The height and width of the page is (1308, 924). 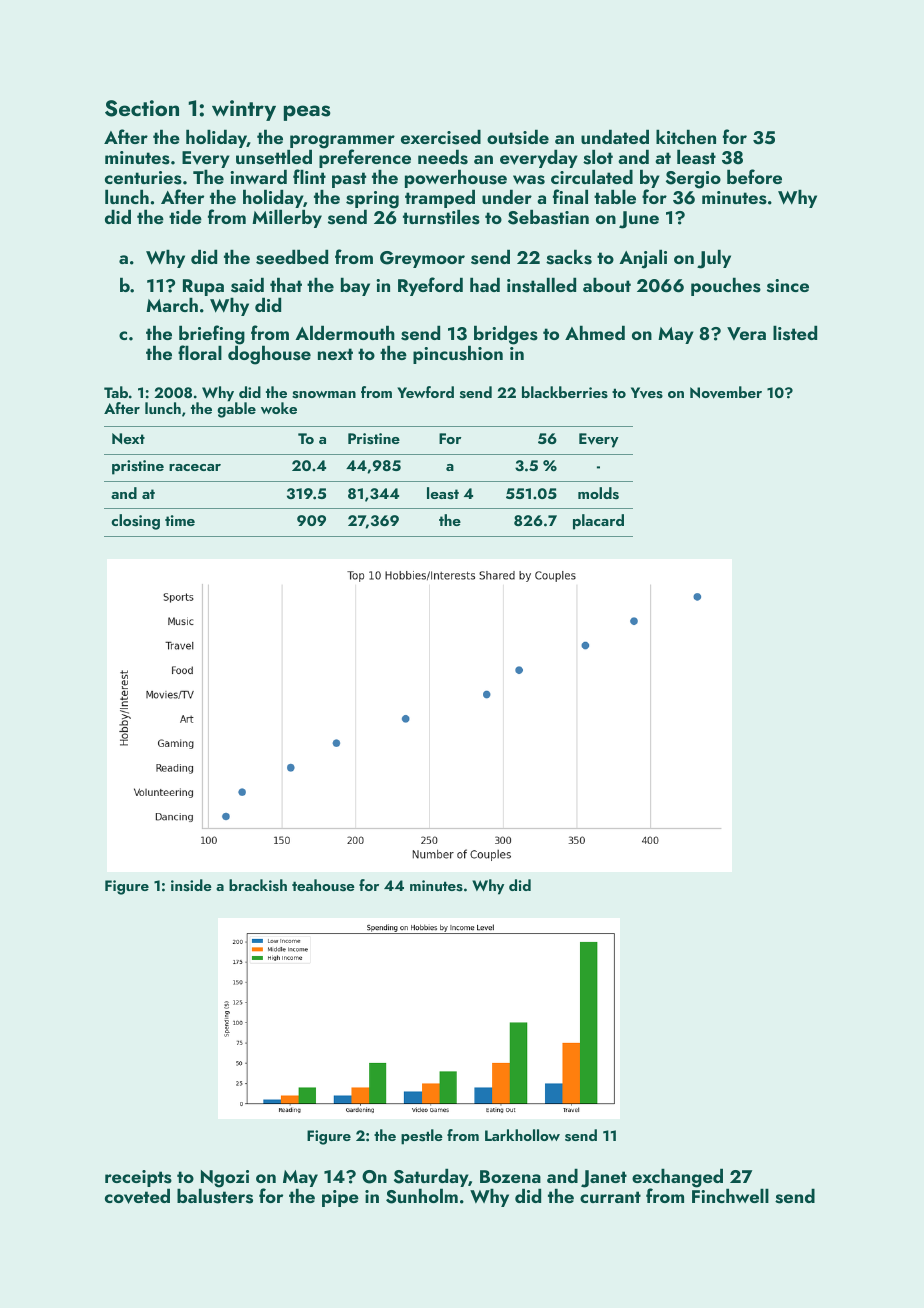 I want to click on teahouse, so click(x=323, y=885).
